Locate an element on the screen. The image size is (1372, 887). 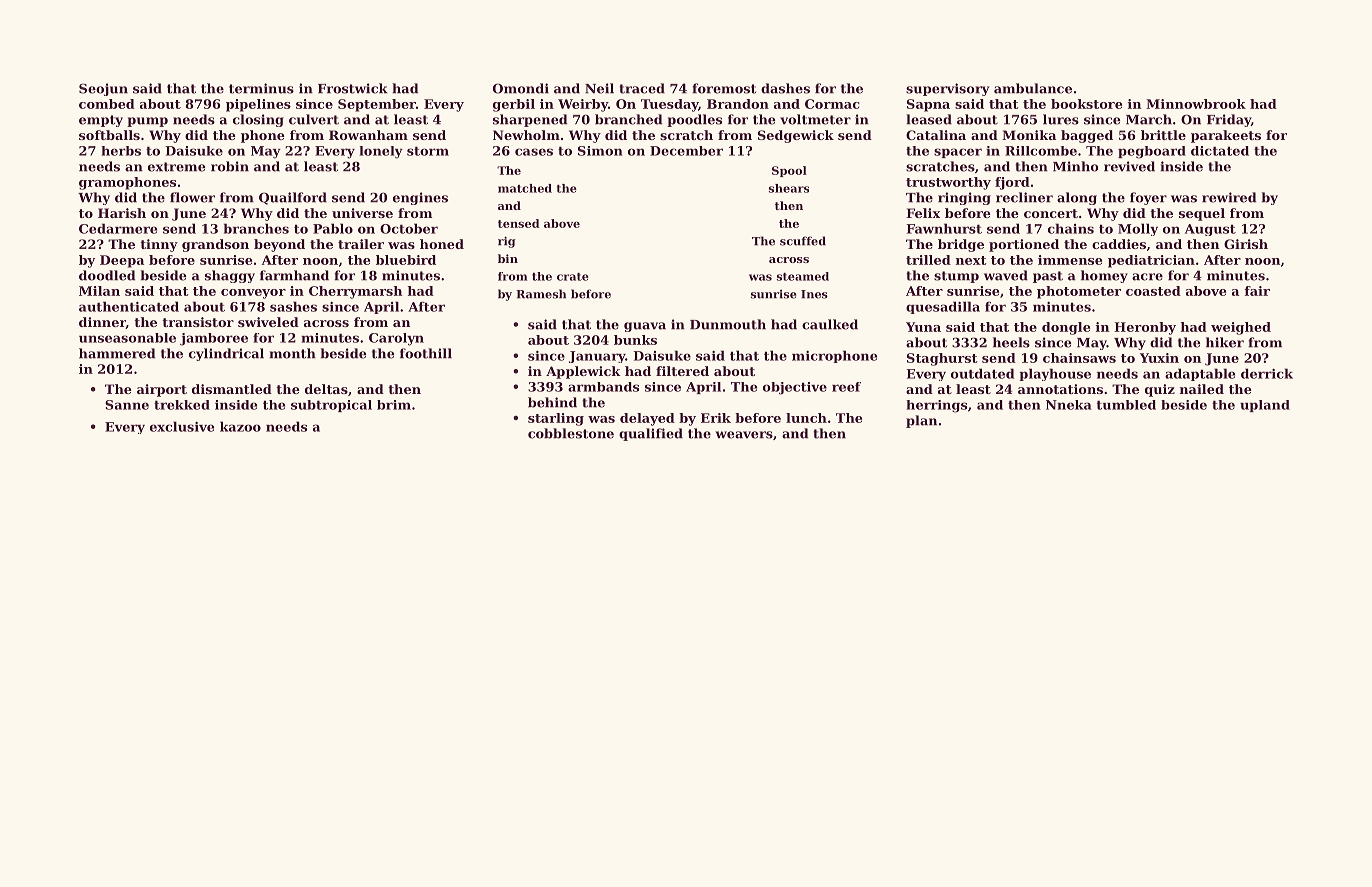
softballs is located at coordinates (109, 135).
